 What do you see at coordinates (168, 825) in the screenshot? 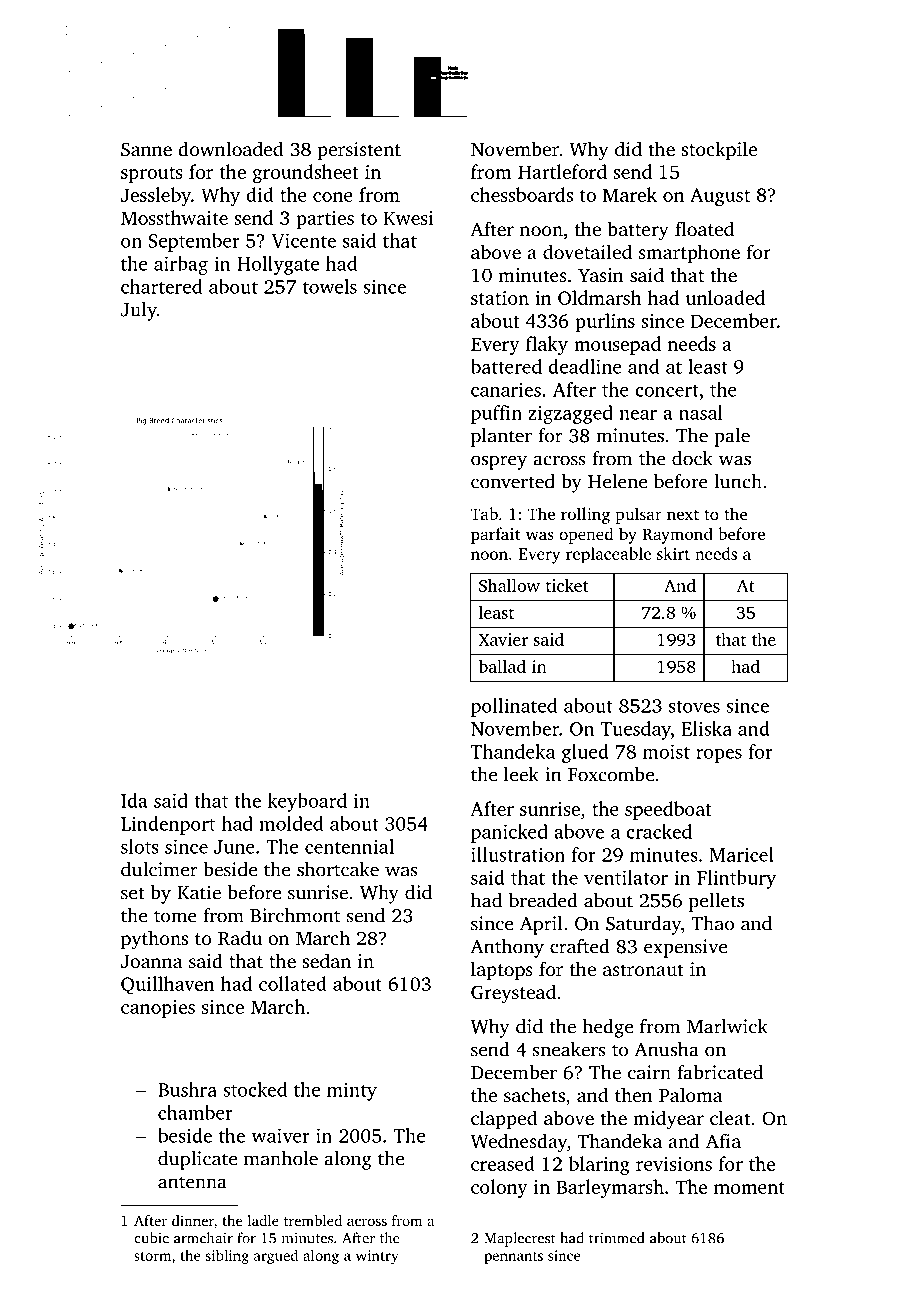
I see `Lindenport` at bounding box center [168, 825].
